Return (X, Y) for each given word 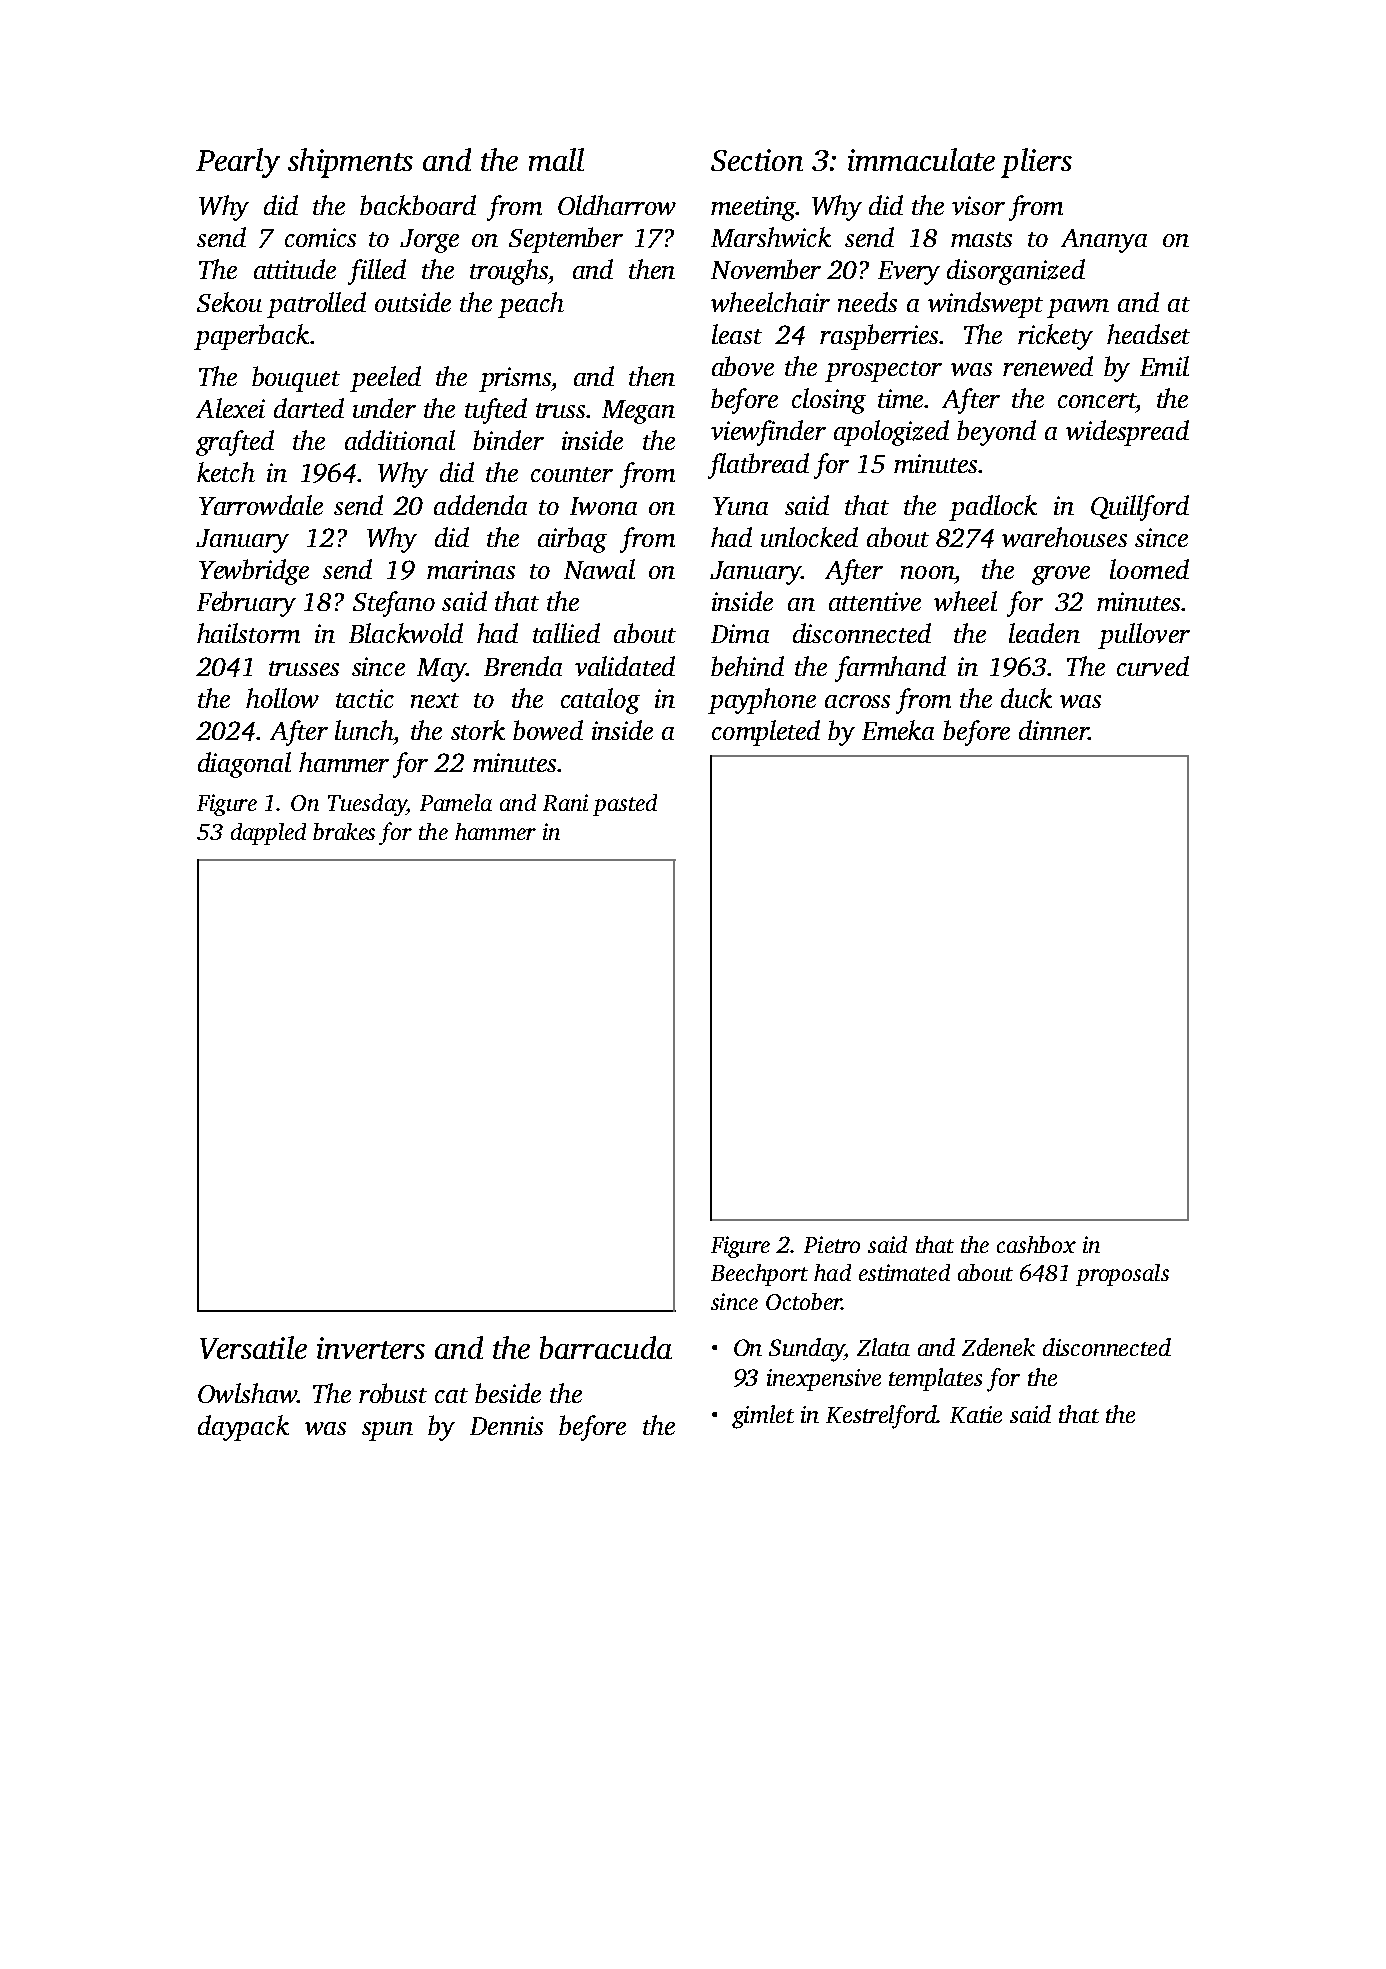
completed (766, 733)
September (566, 240)
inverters (371, 1348)
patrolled (316, 305)
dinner (1054, 730)
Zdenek (998, 1347)
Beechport (759, 1275)
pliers (1036, 163)
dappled (268, 834)
